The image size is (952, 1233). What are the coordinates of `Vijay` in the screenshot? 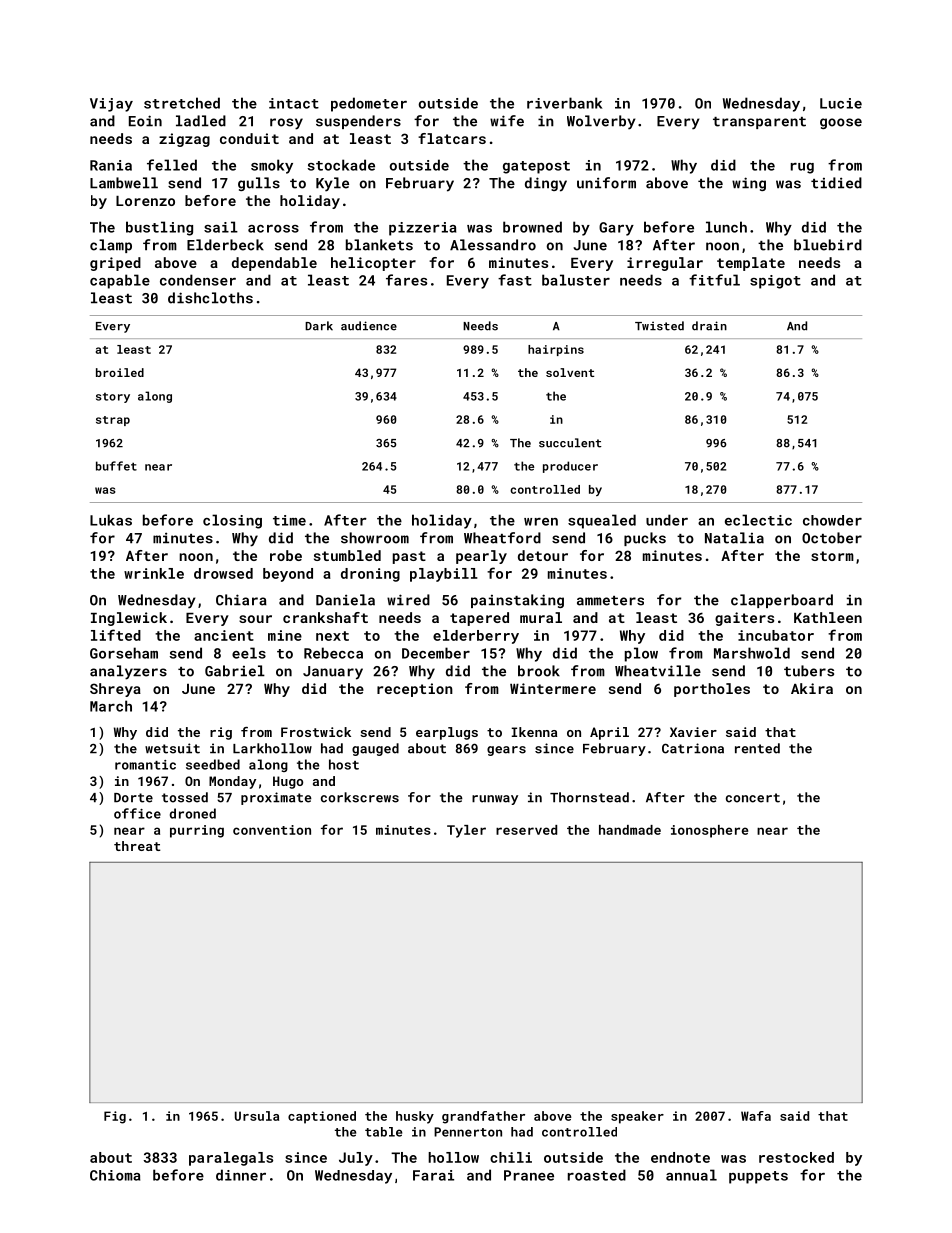 It's located at (111, 105).
